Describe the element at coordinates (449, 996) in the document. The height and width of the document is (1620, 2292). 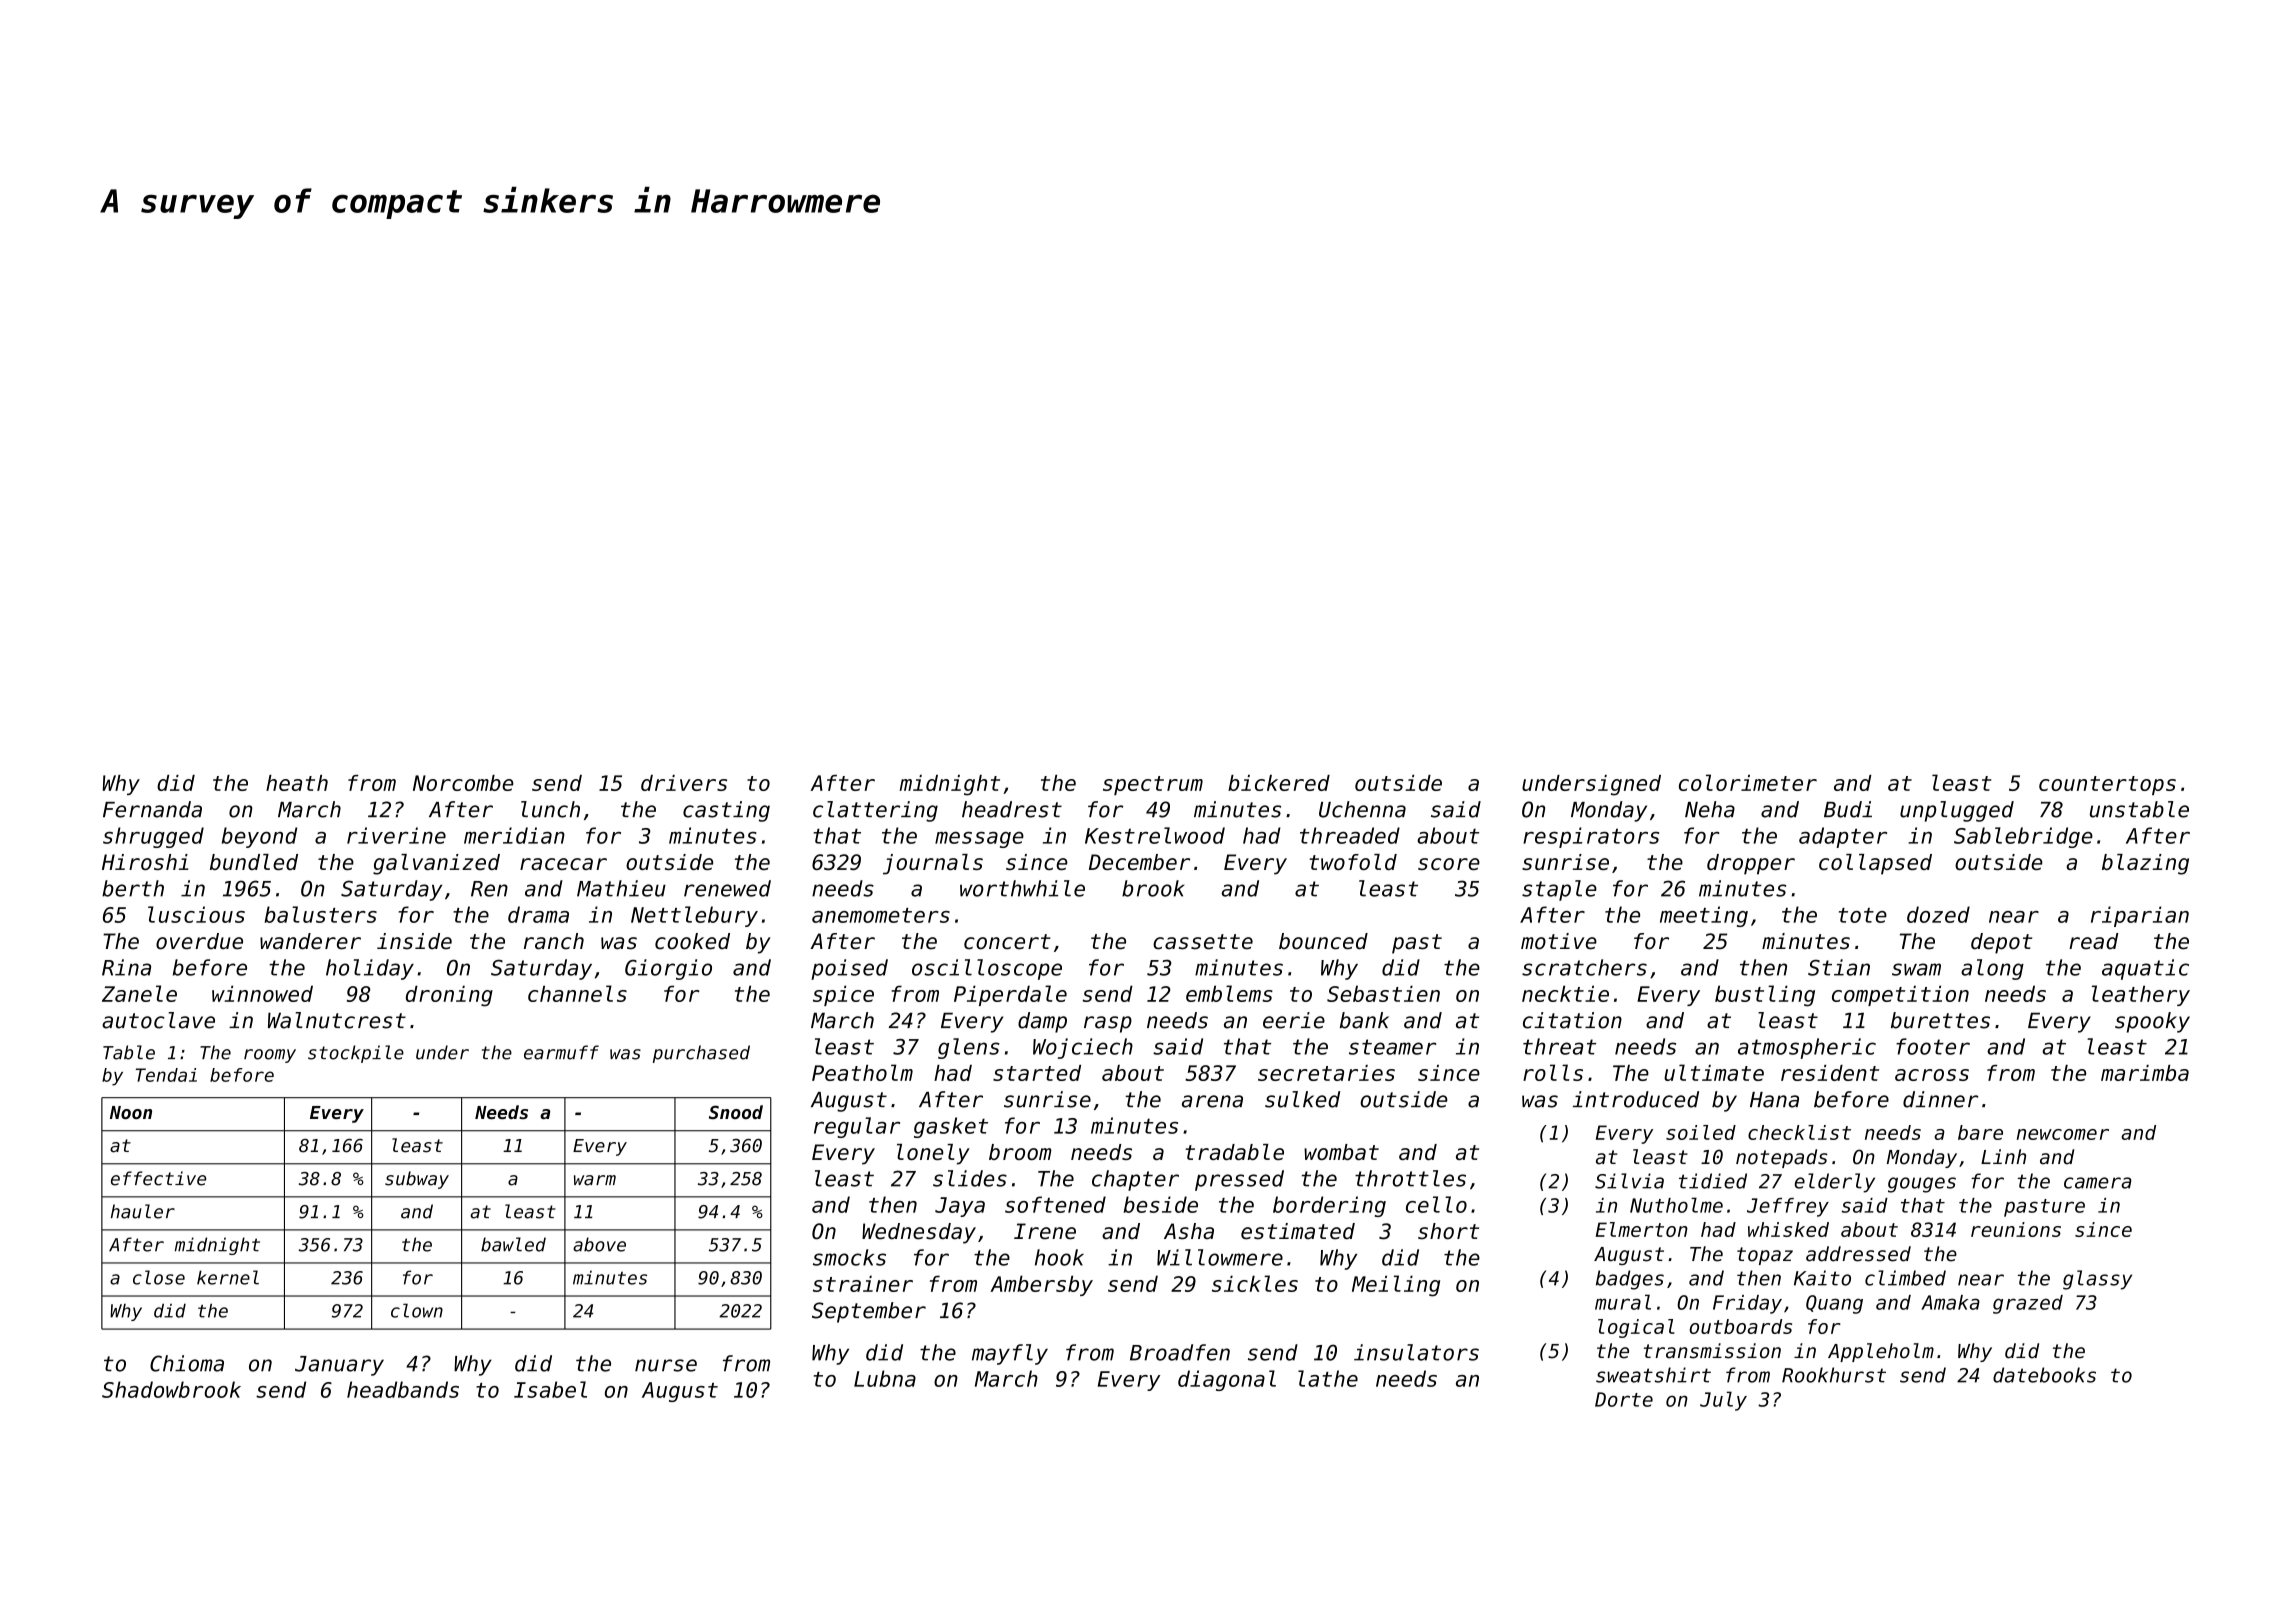
I see `droning` at that location.
